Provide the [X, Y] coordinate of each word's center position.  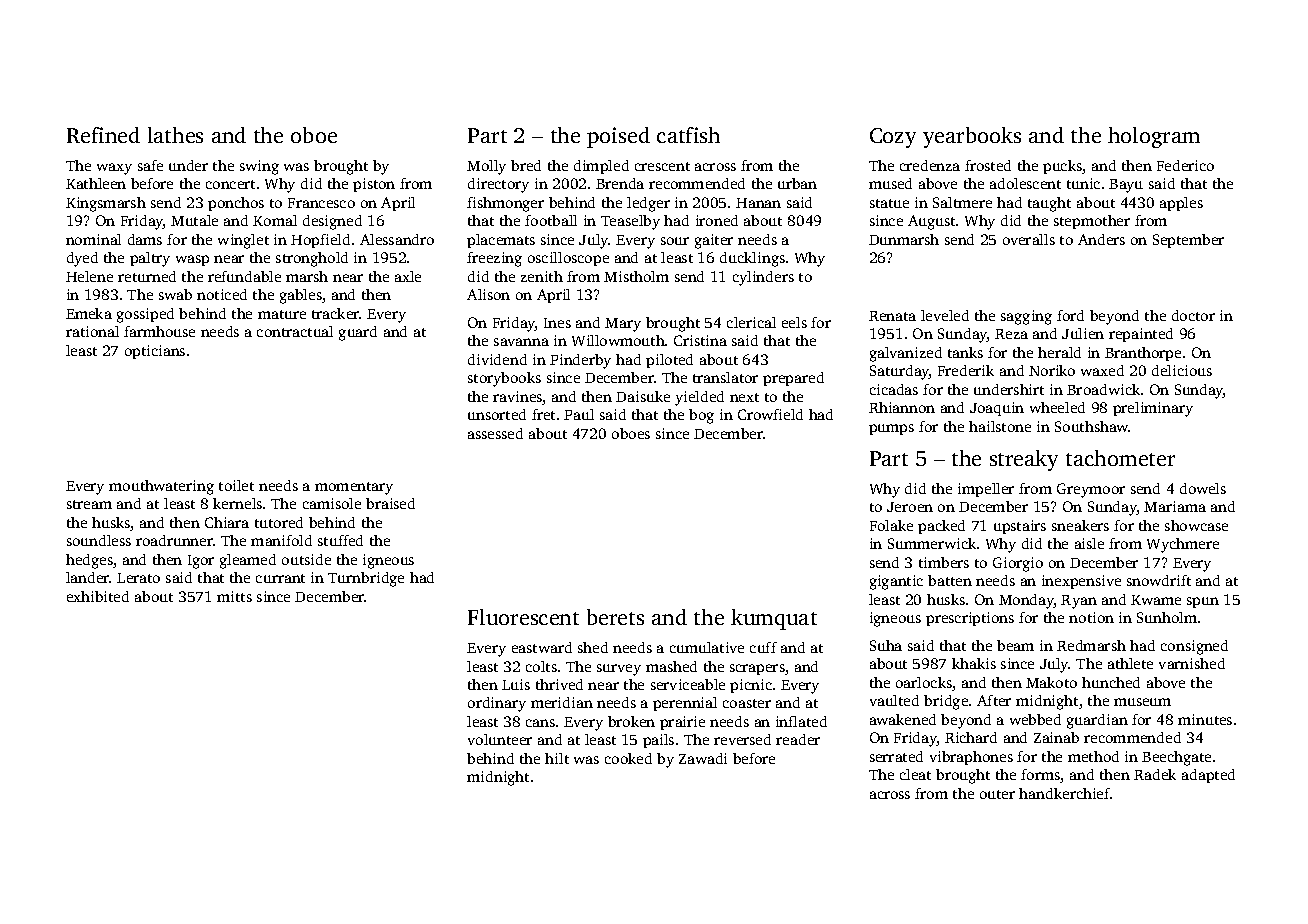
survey [619, 670]
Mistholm [636, 276]
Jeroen [910, 507]
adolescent [1025, 183]
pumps [891, 429]
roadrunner [174, 540]
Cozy [893, 138]
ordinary [497, 704]
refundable [244, 276]
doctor [1193, 315]
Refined [103, 135]
